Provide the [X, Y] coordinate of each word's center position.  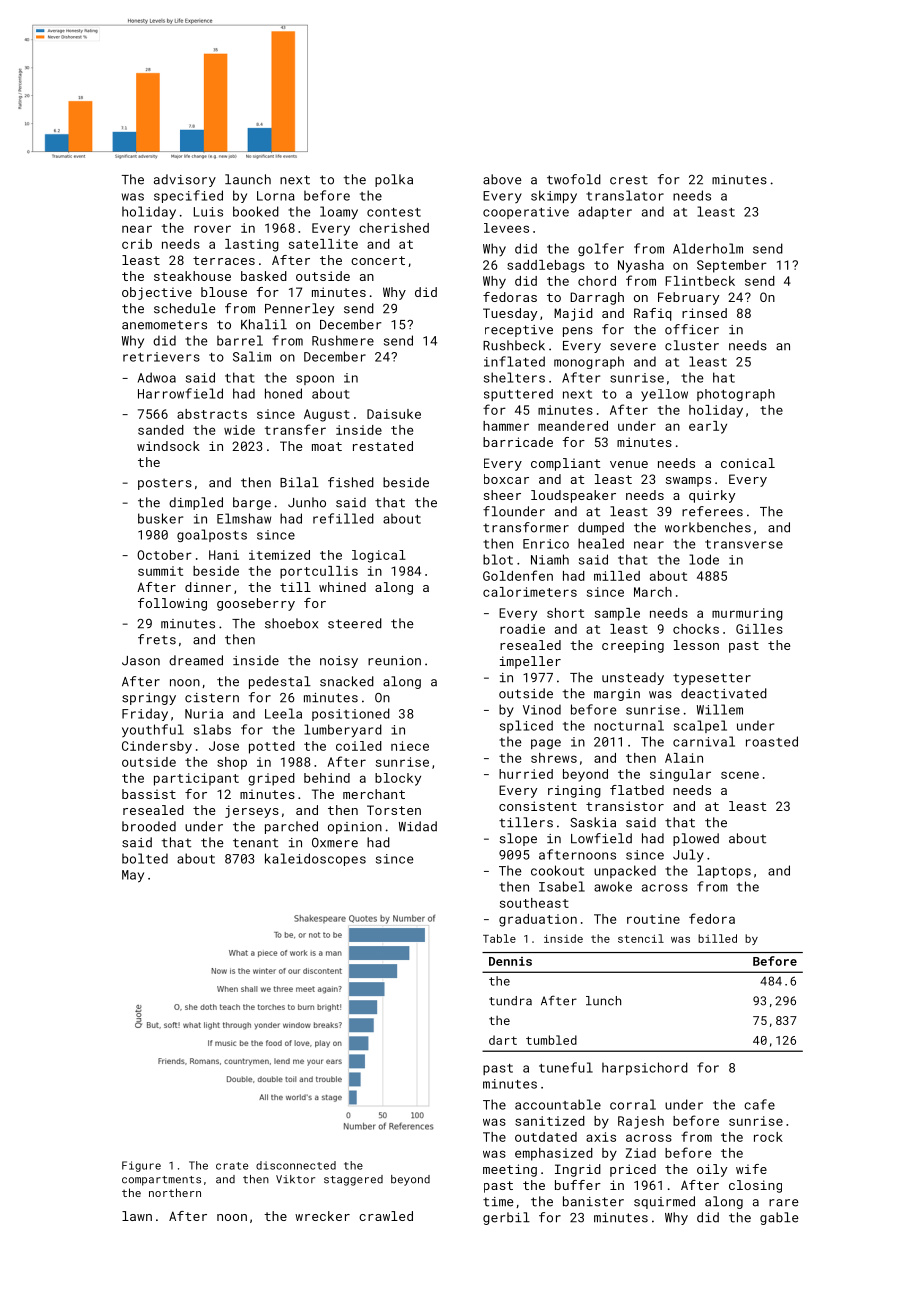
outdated [546, 1137]
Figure [141, 1166]
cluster [692, 345]
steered [355, 623]
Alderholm [708, 248]
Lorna [276, 196]
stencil [641, 938]
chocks [696, 629]
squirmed [664, 1202]
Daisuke [394, 414]
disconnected [296, 1165]
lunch [603, 1001]
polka [394, 180]
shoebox [291, 623]
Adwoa [157, 377]
